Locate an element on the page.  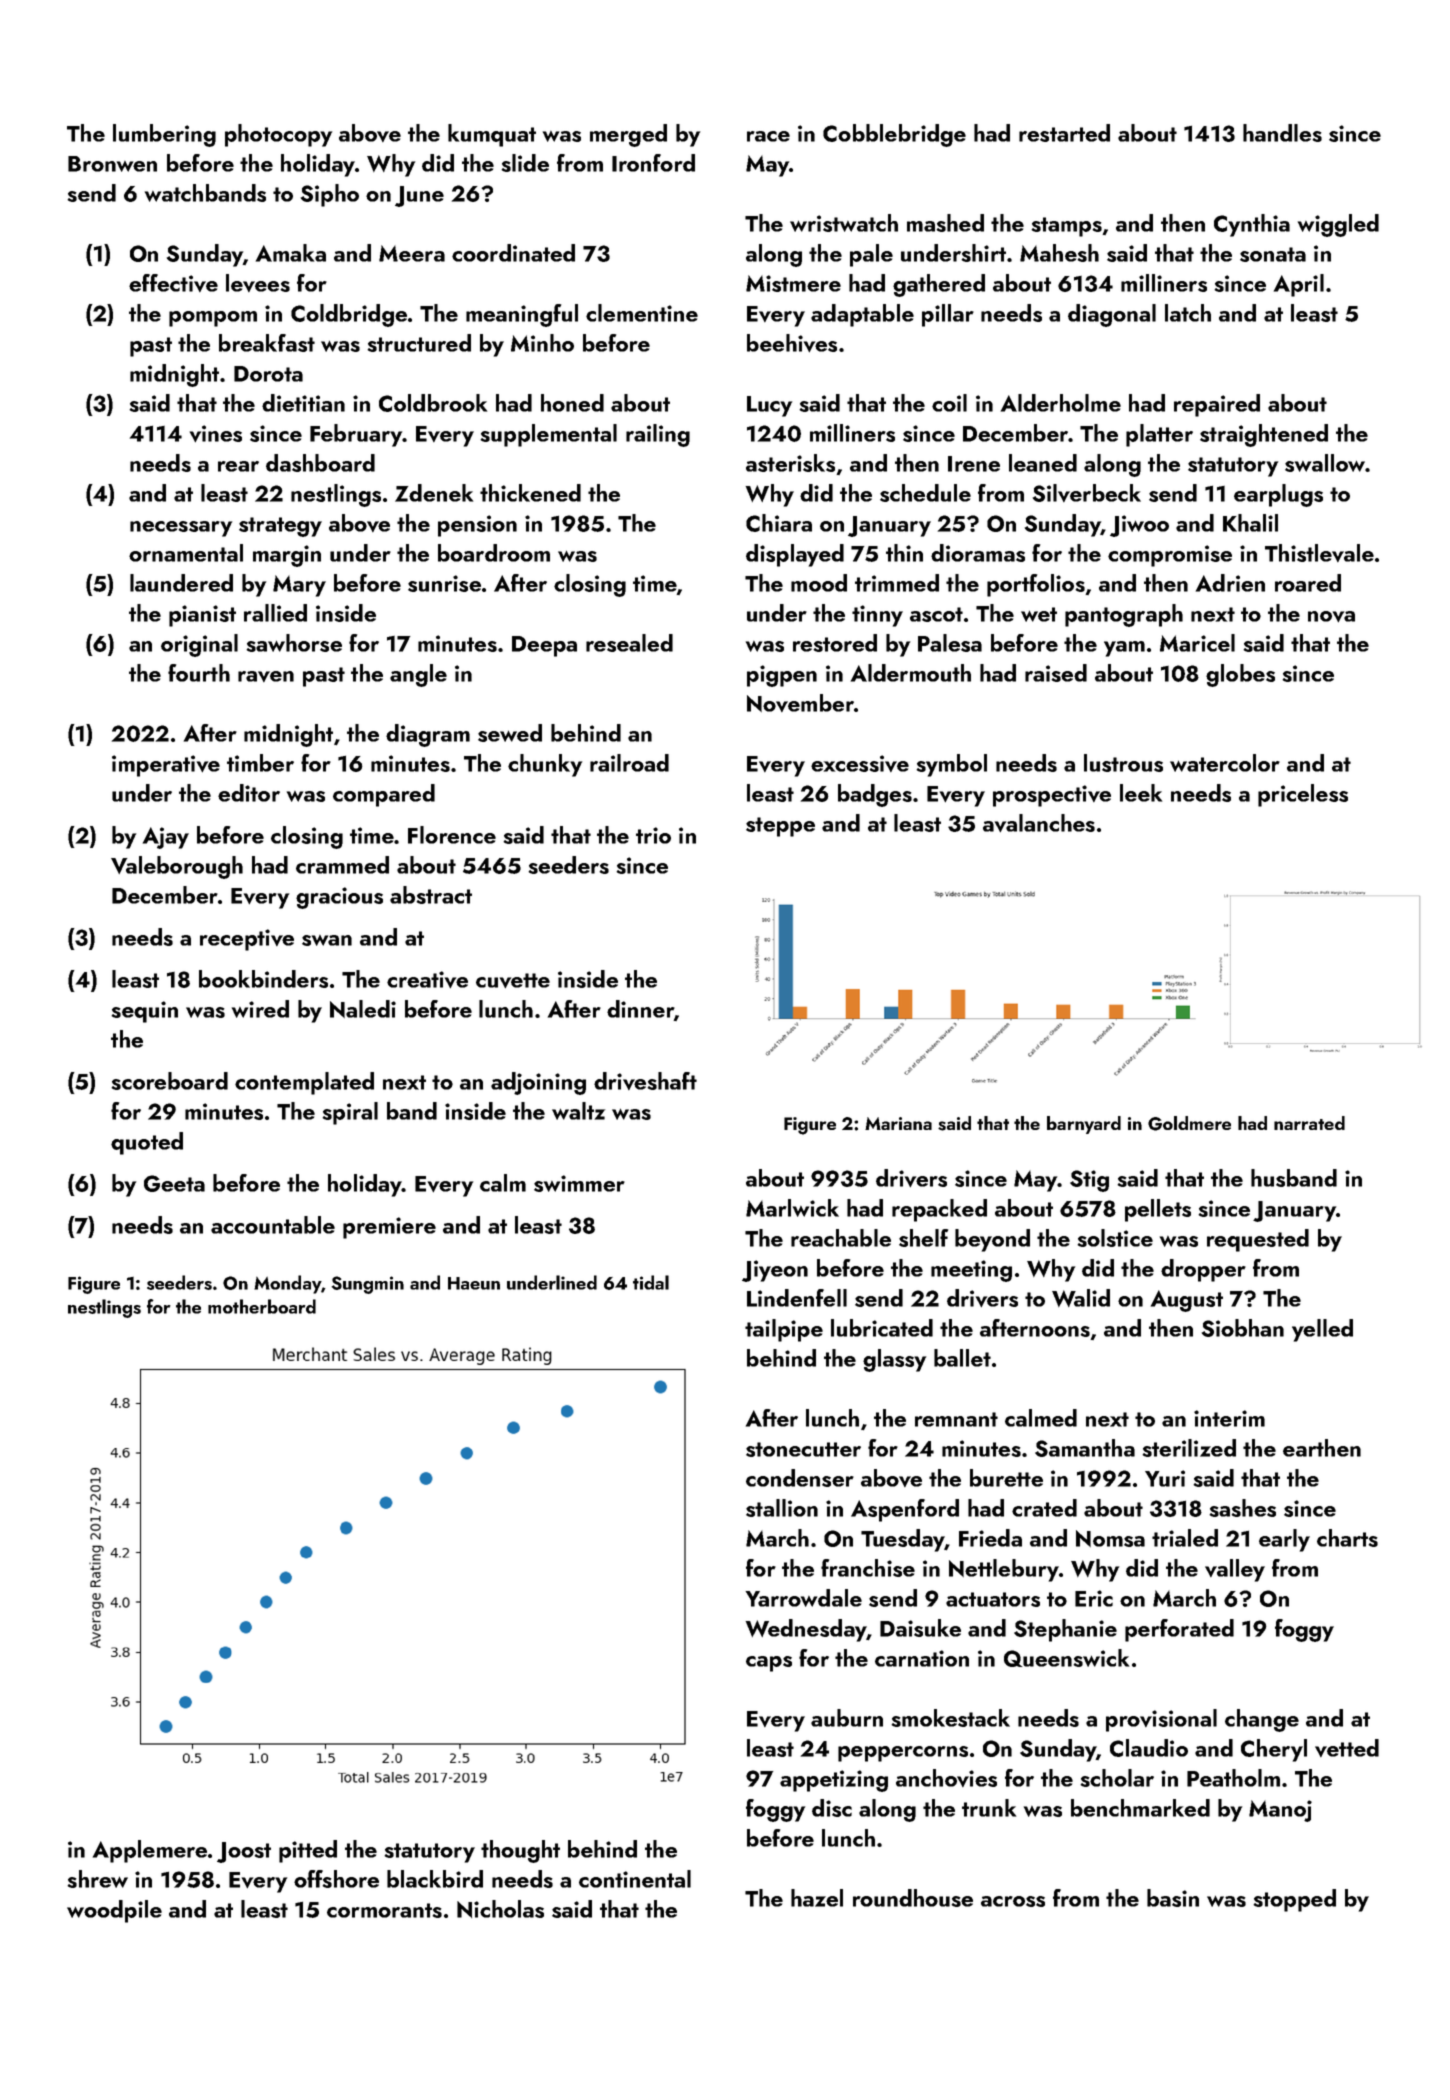
hazel is located at coordinates (817, 1898).
